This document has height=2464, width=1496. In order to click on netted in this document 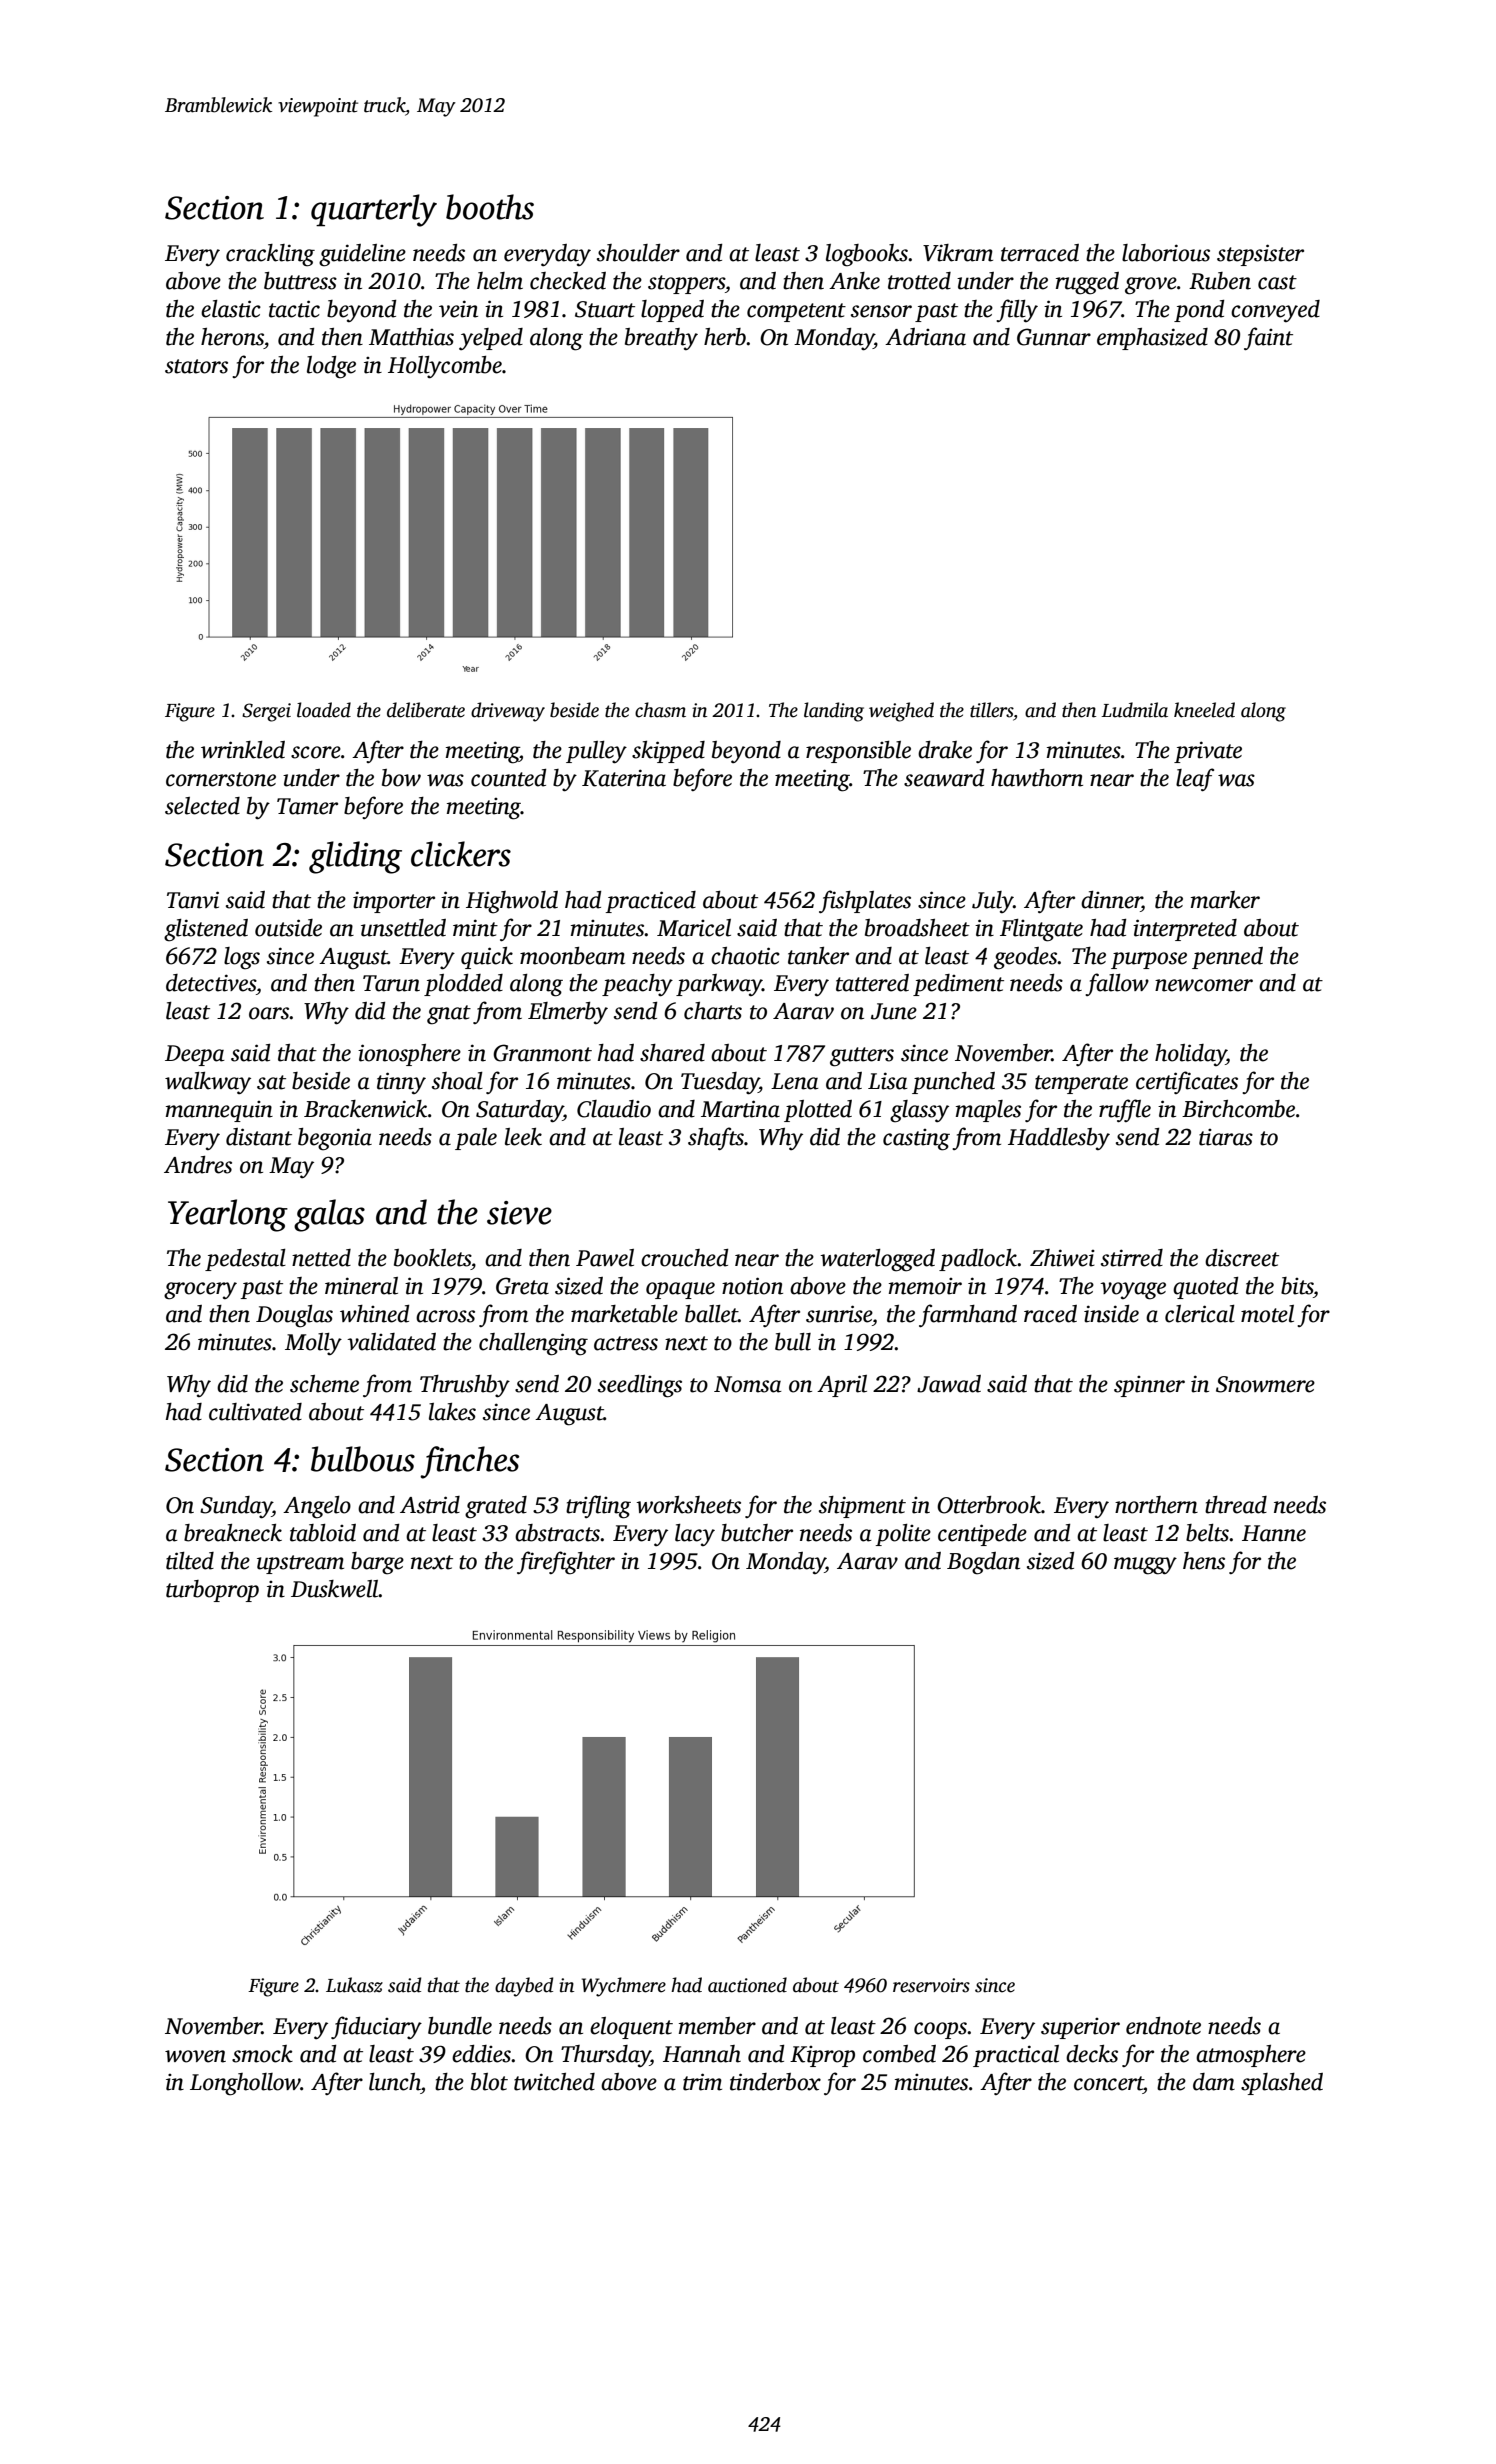, I will do `click(321, 1258)`.
